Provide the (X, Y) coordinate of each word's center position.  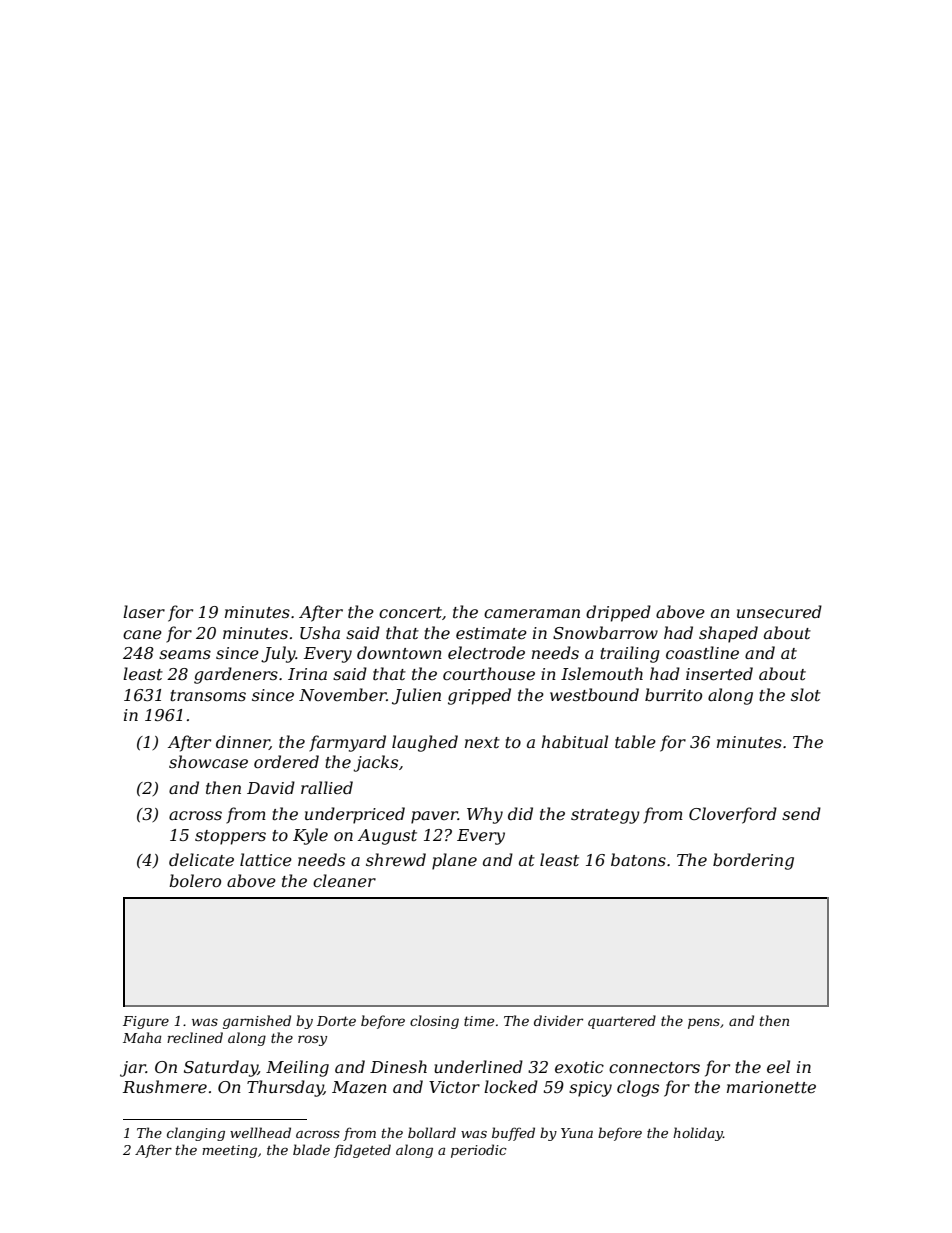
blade (311, 1149)
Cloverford (733, 815)
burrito (673, 694)
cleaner (344, 880)
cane (142, 634)
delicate (201, 859)
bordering (753, 861)
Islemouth (602, 673)
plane (454, 861)
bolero (195, 880)
